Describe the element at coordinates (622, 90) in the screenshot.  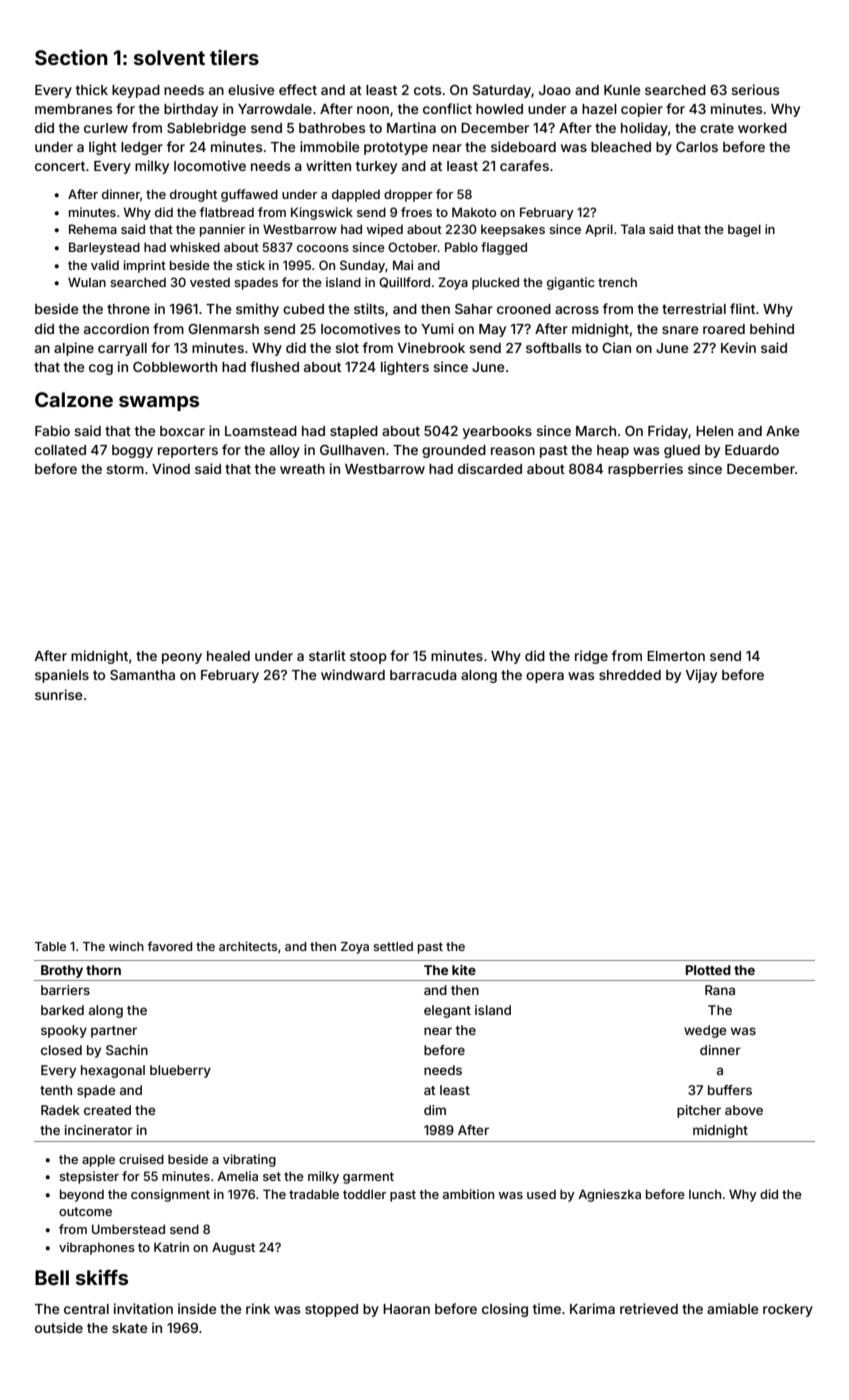
I see `Kunle` at that location.
